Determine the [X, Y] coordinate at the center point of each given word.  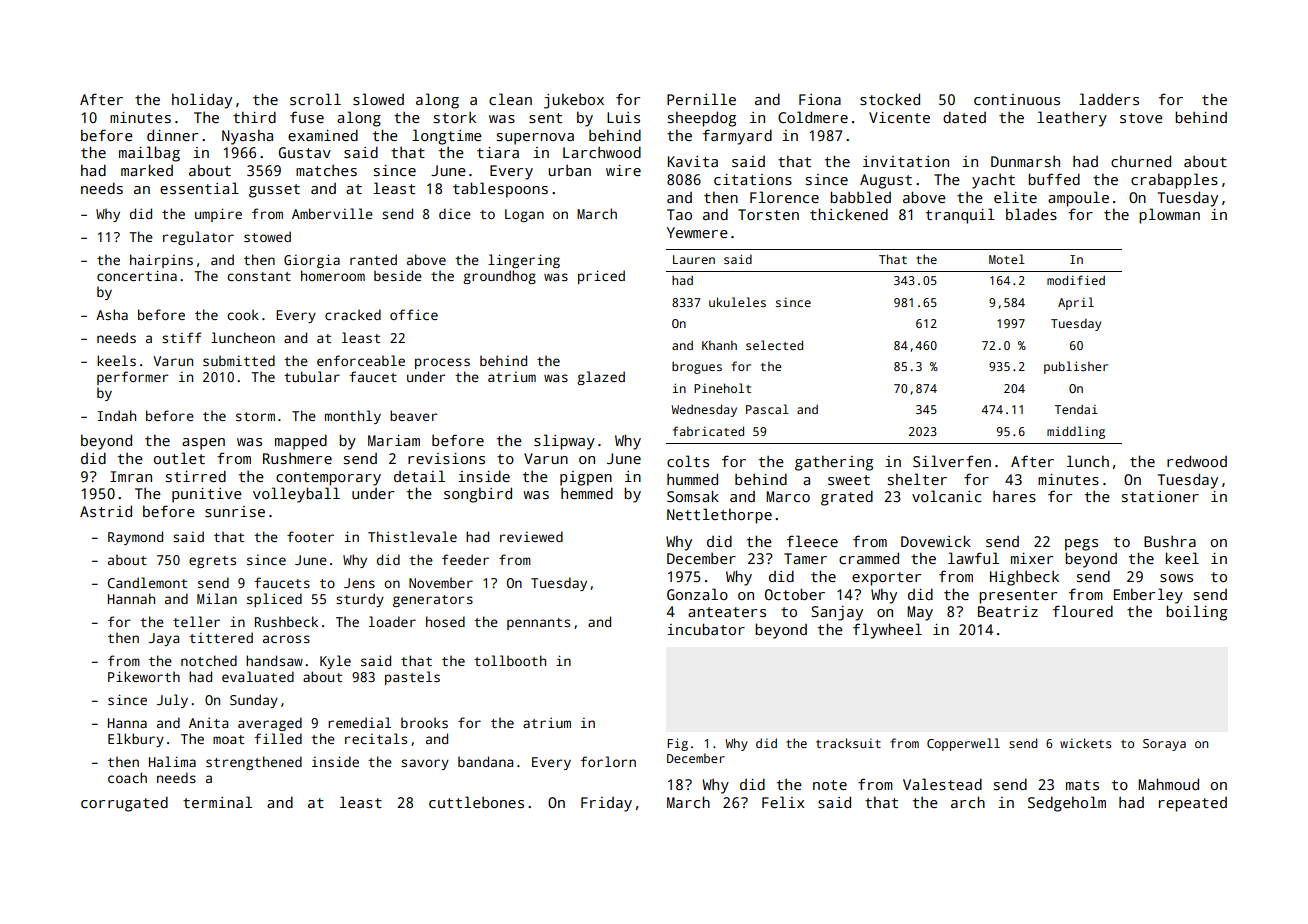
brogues [697, 367]
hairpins [161, 261]
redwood [1197, 461]
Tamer [805, 558]
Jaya [164, 639]
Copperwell [963, 744]
